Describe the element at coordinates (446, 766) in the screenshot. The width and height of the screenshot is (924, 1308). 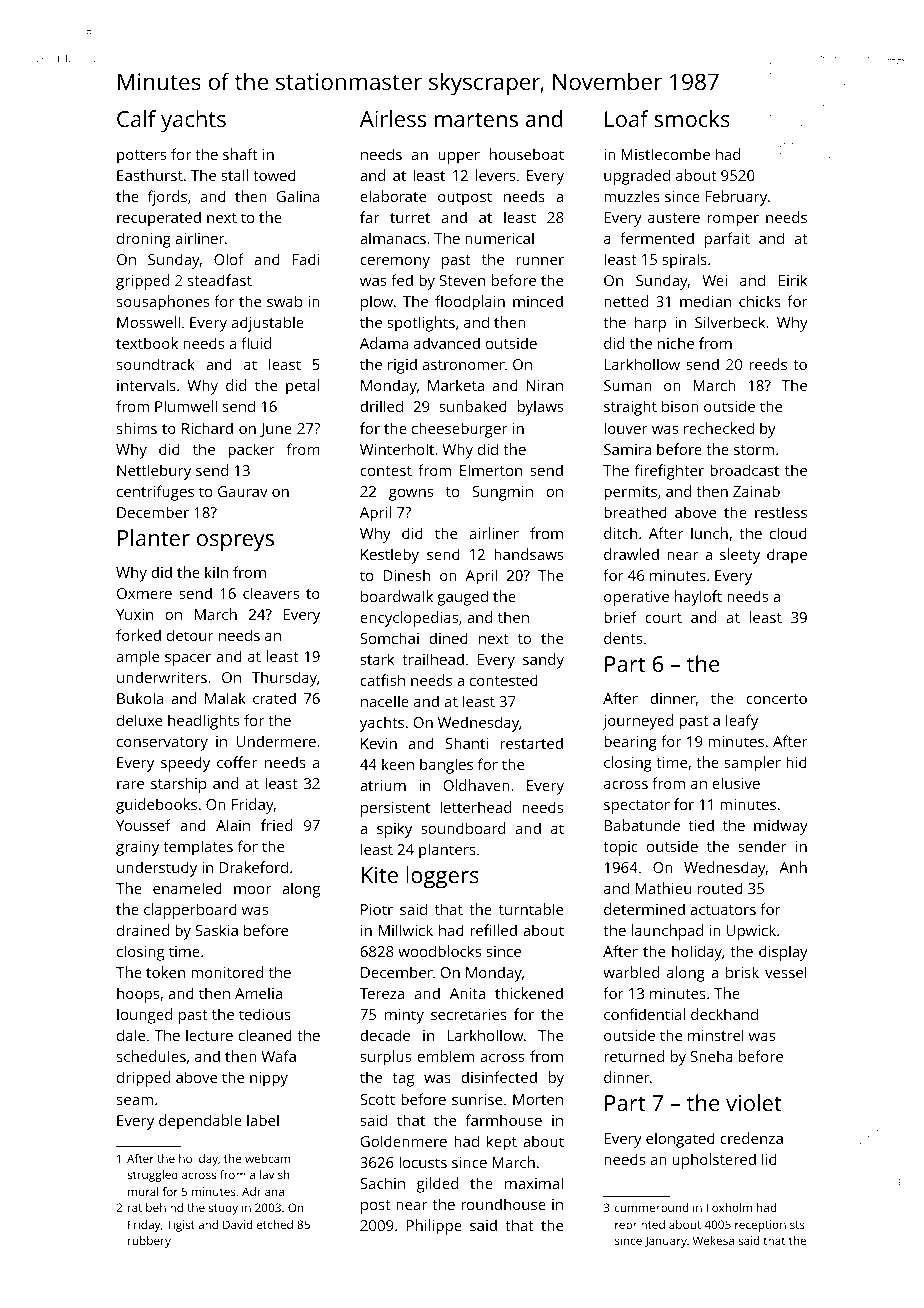
I see `bangles` at that location.
